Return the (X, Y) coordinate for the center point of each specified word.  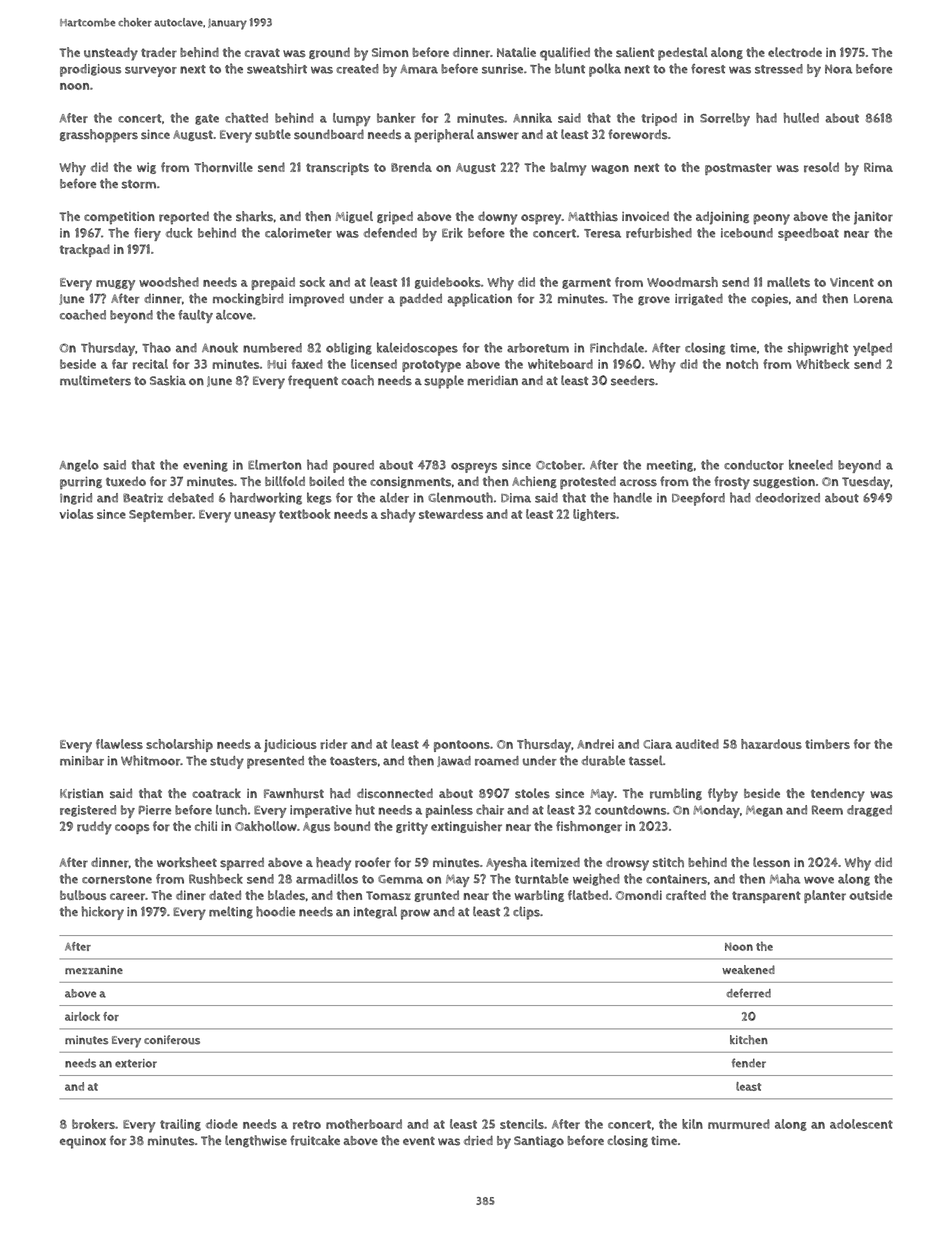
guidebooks (448, 283)
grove (654, 301)
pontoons (462, 746)
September (161, 515)
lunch (231, 809)
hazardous (771, 744)
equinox (83, 1142)
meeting (670, 466)
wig (146, 168)
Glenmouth (460, 497)
